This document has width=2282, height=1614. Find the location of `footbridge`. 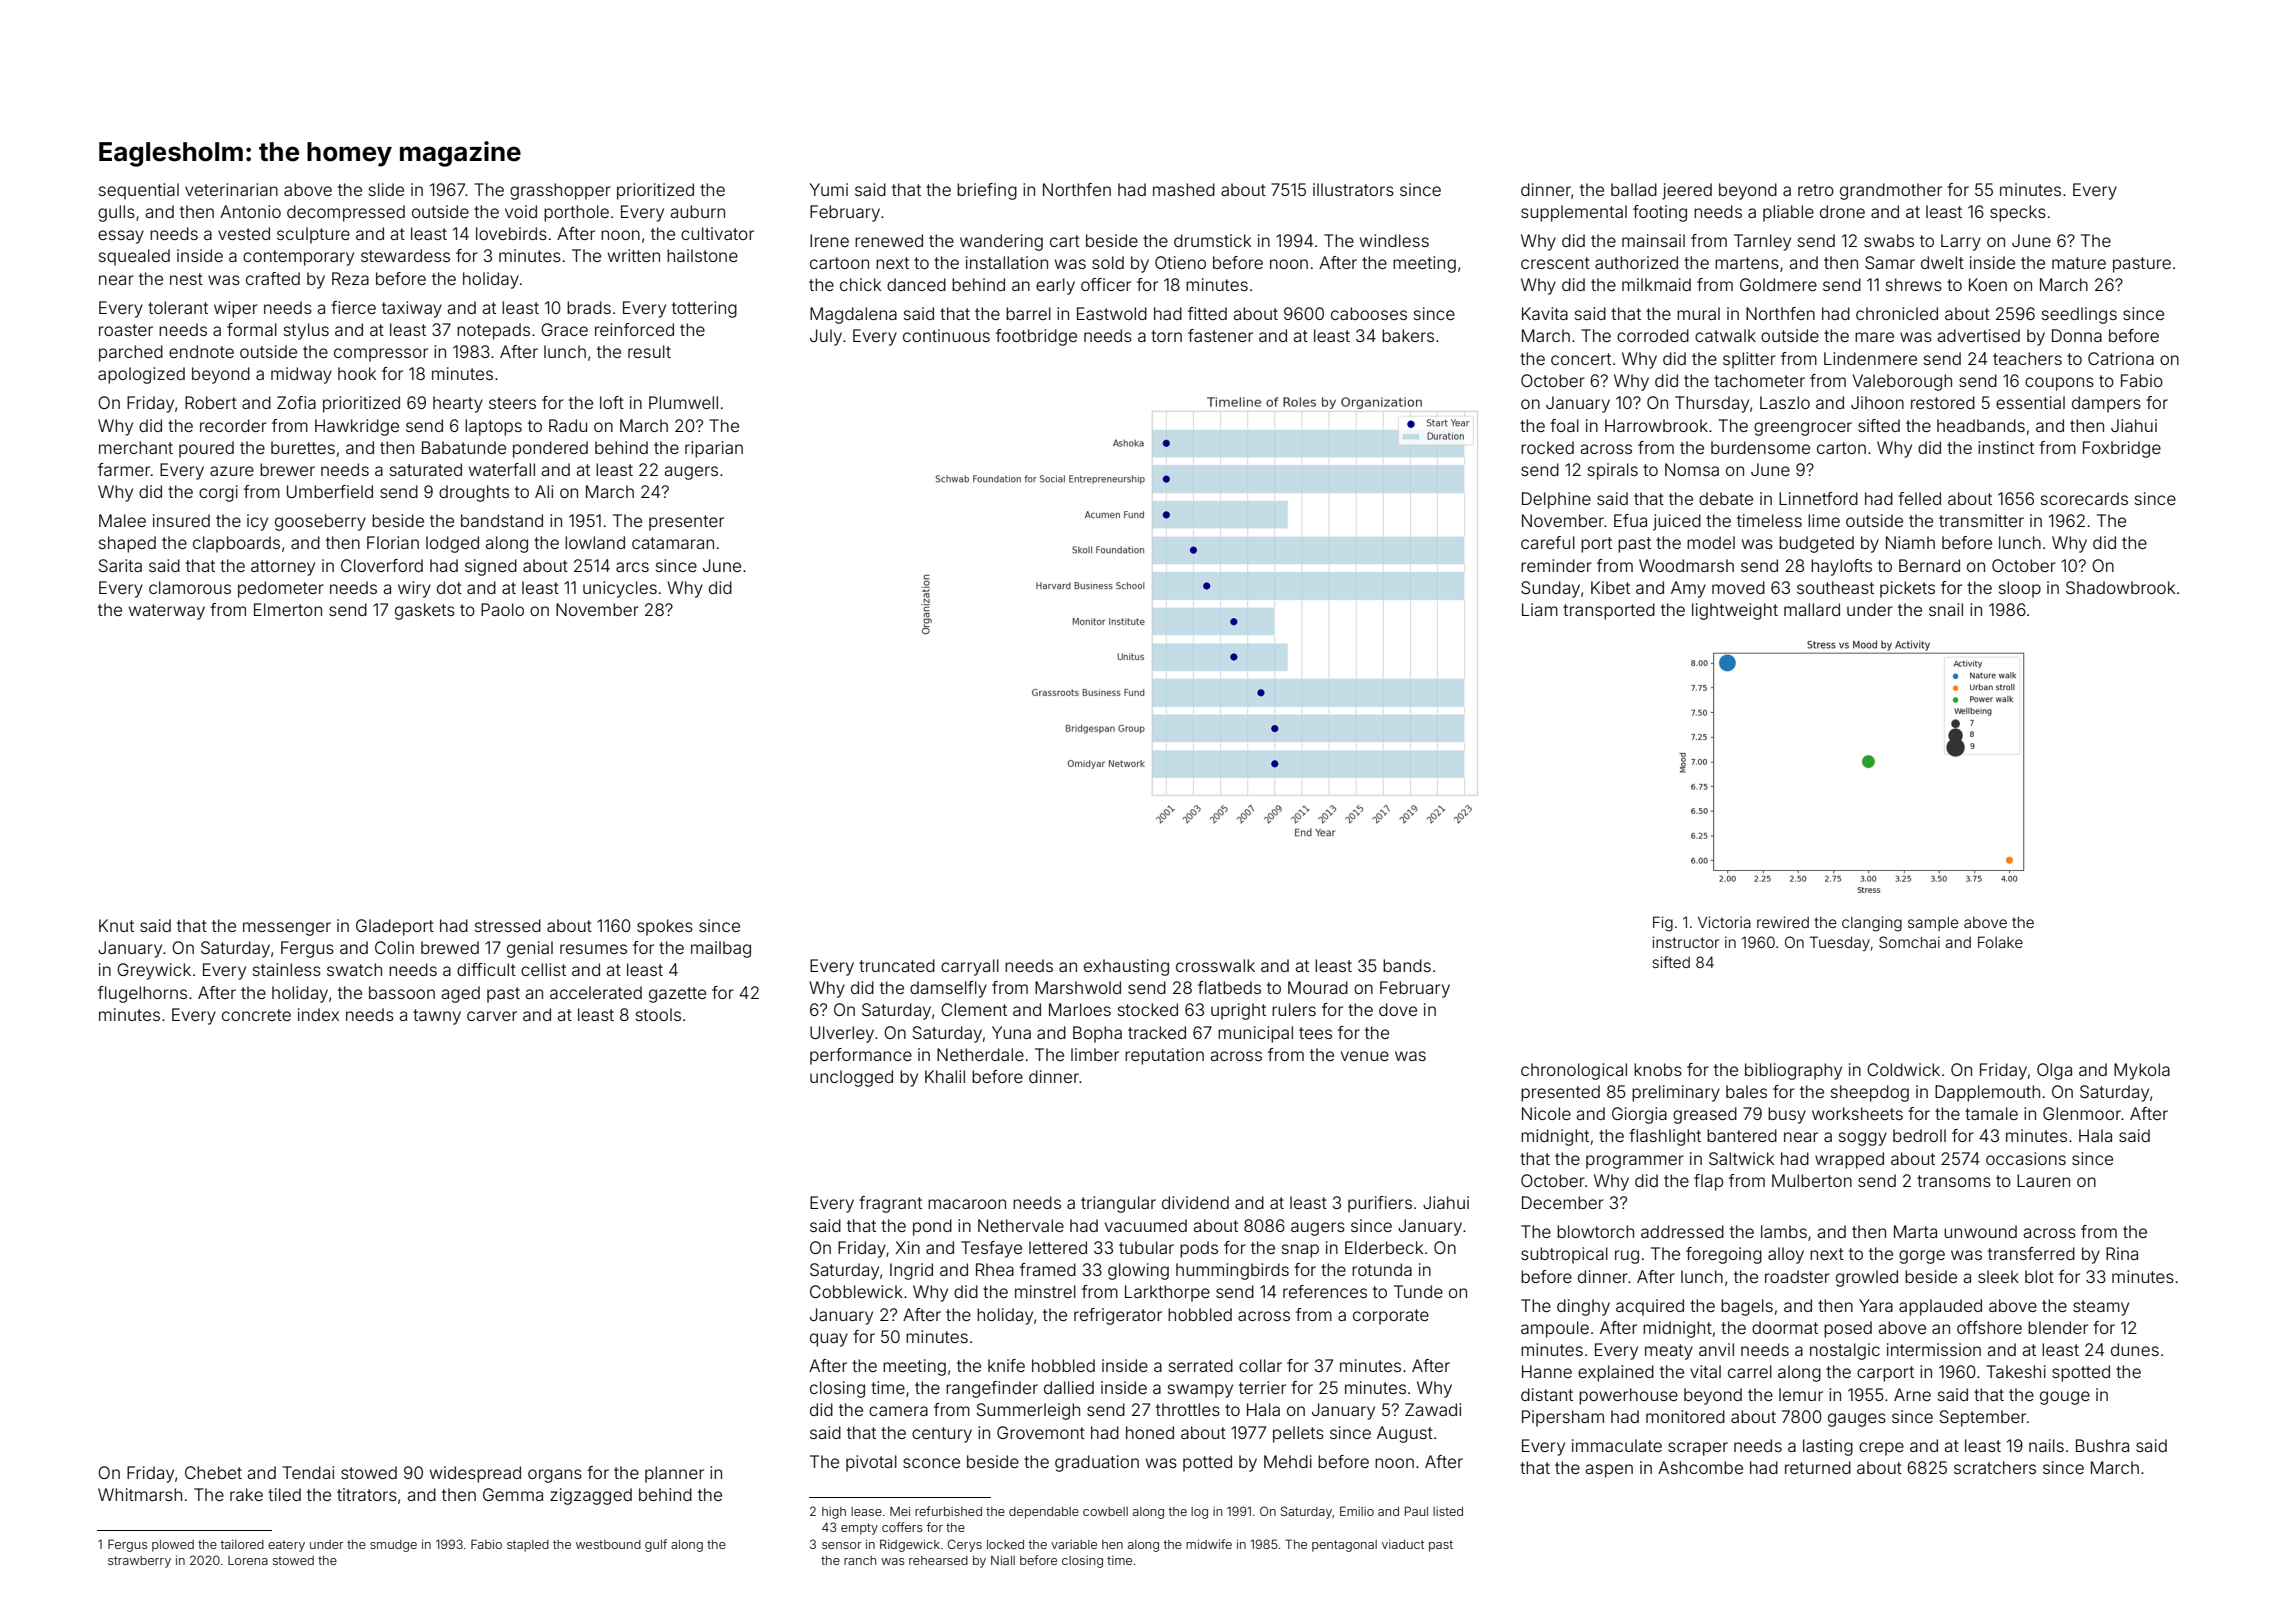

footbridge is located at coordinates (1036, 337).
